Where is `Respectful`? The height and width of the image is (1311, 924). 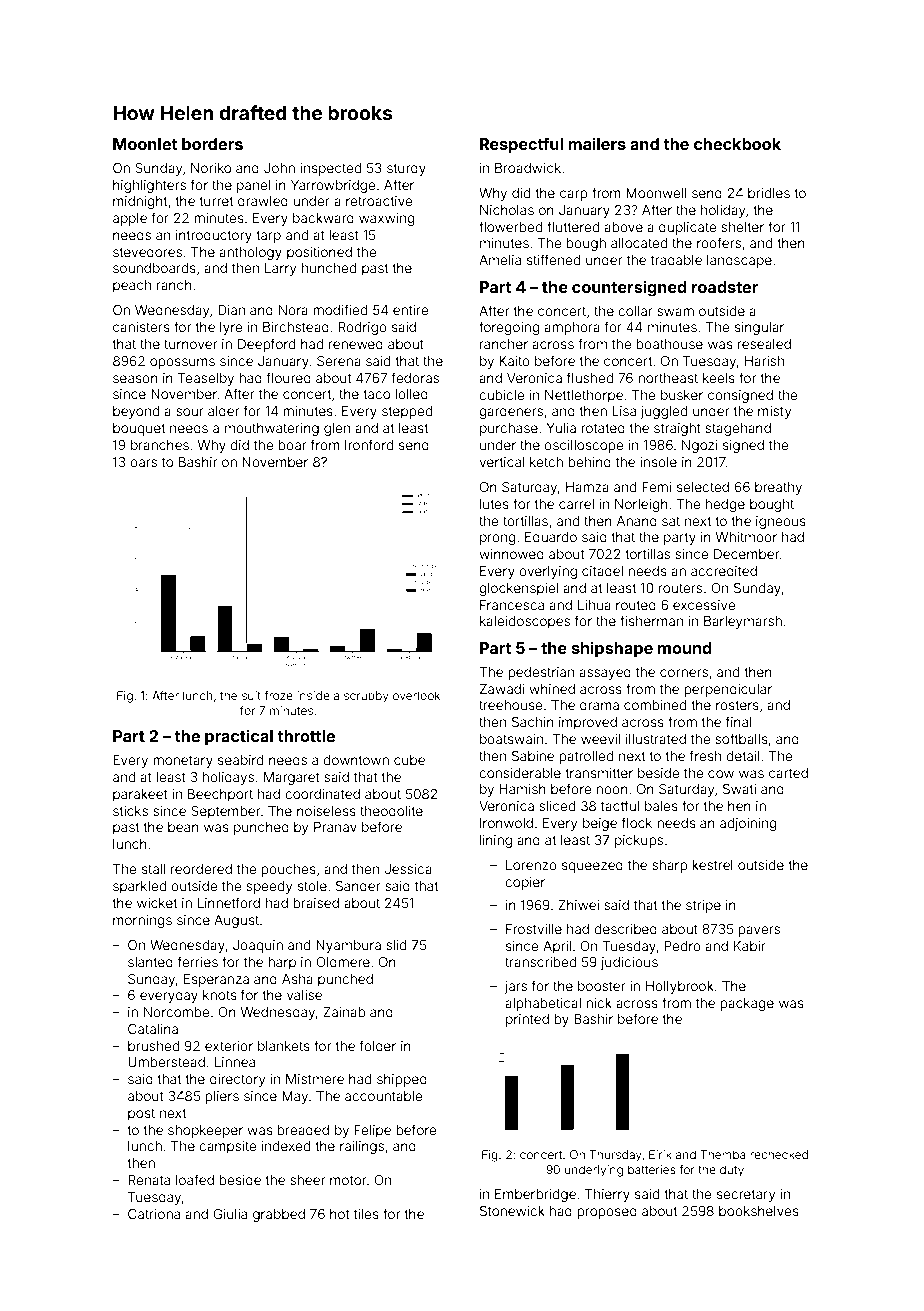 Respectful is located at coordinates (521, 145).
